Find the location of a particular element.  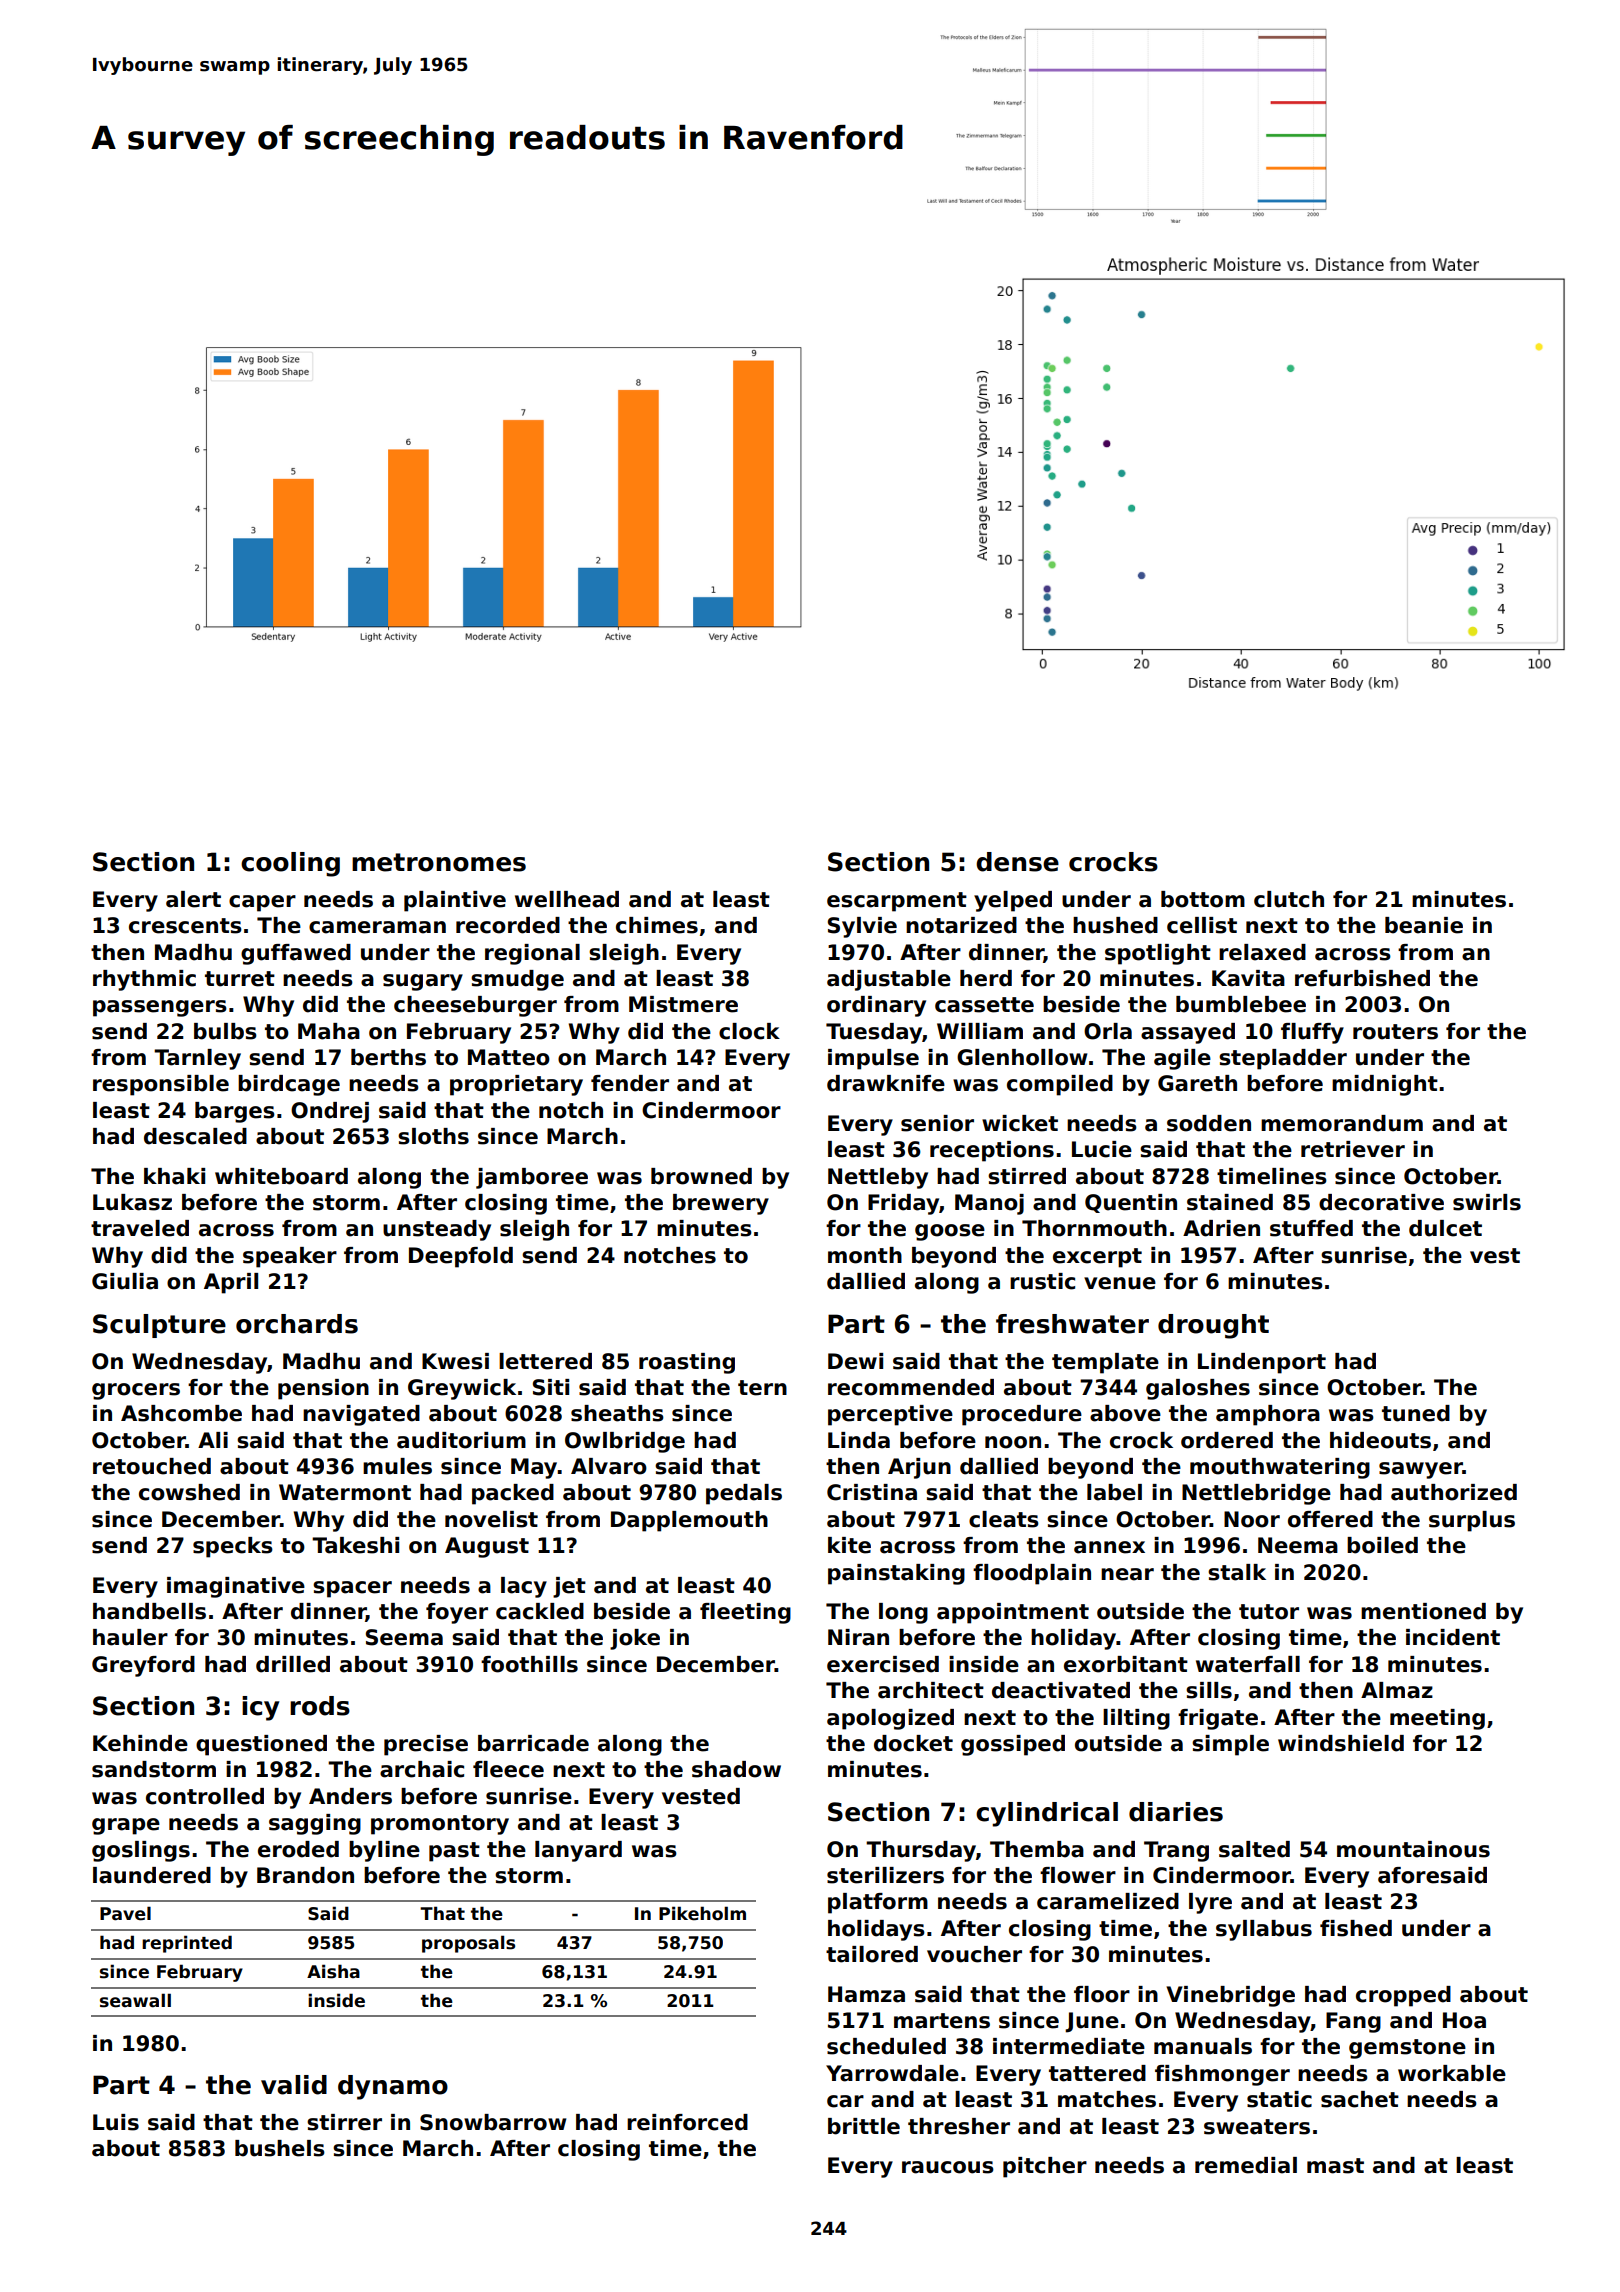

Adrien is located at coordinates (1221, 1228).
